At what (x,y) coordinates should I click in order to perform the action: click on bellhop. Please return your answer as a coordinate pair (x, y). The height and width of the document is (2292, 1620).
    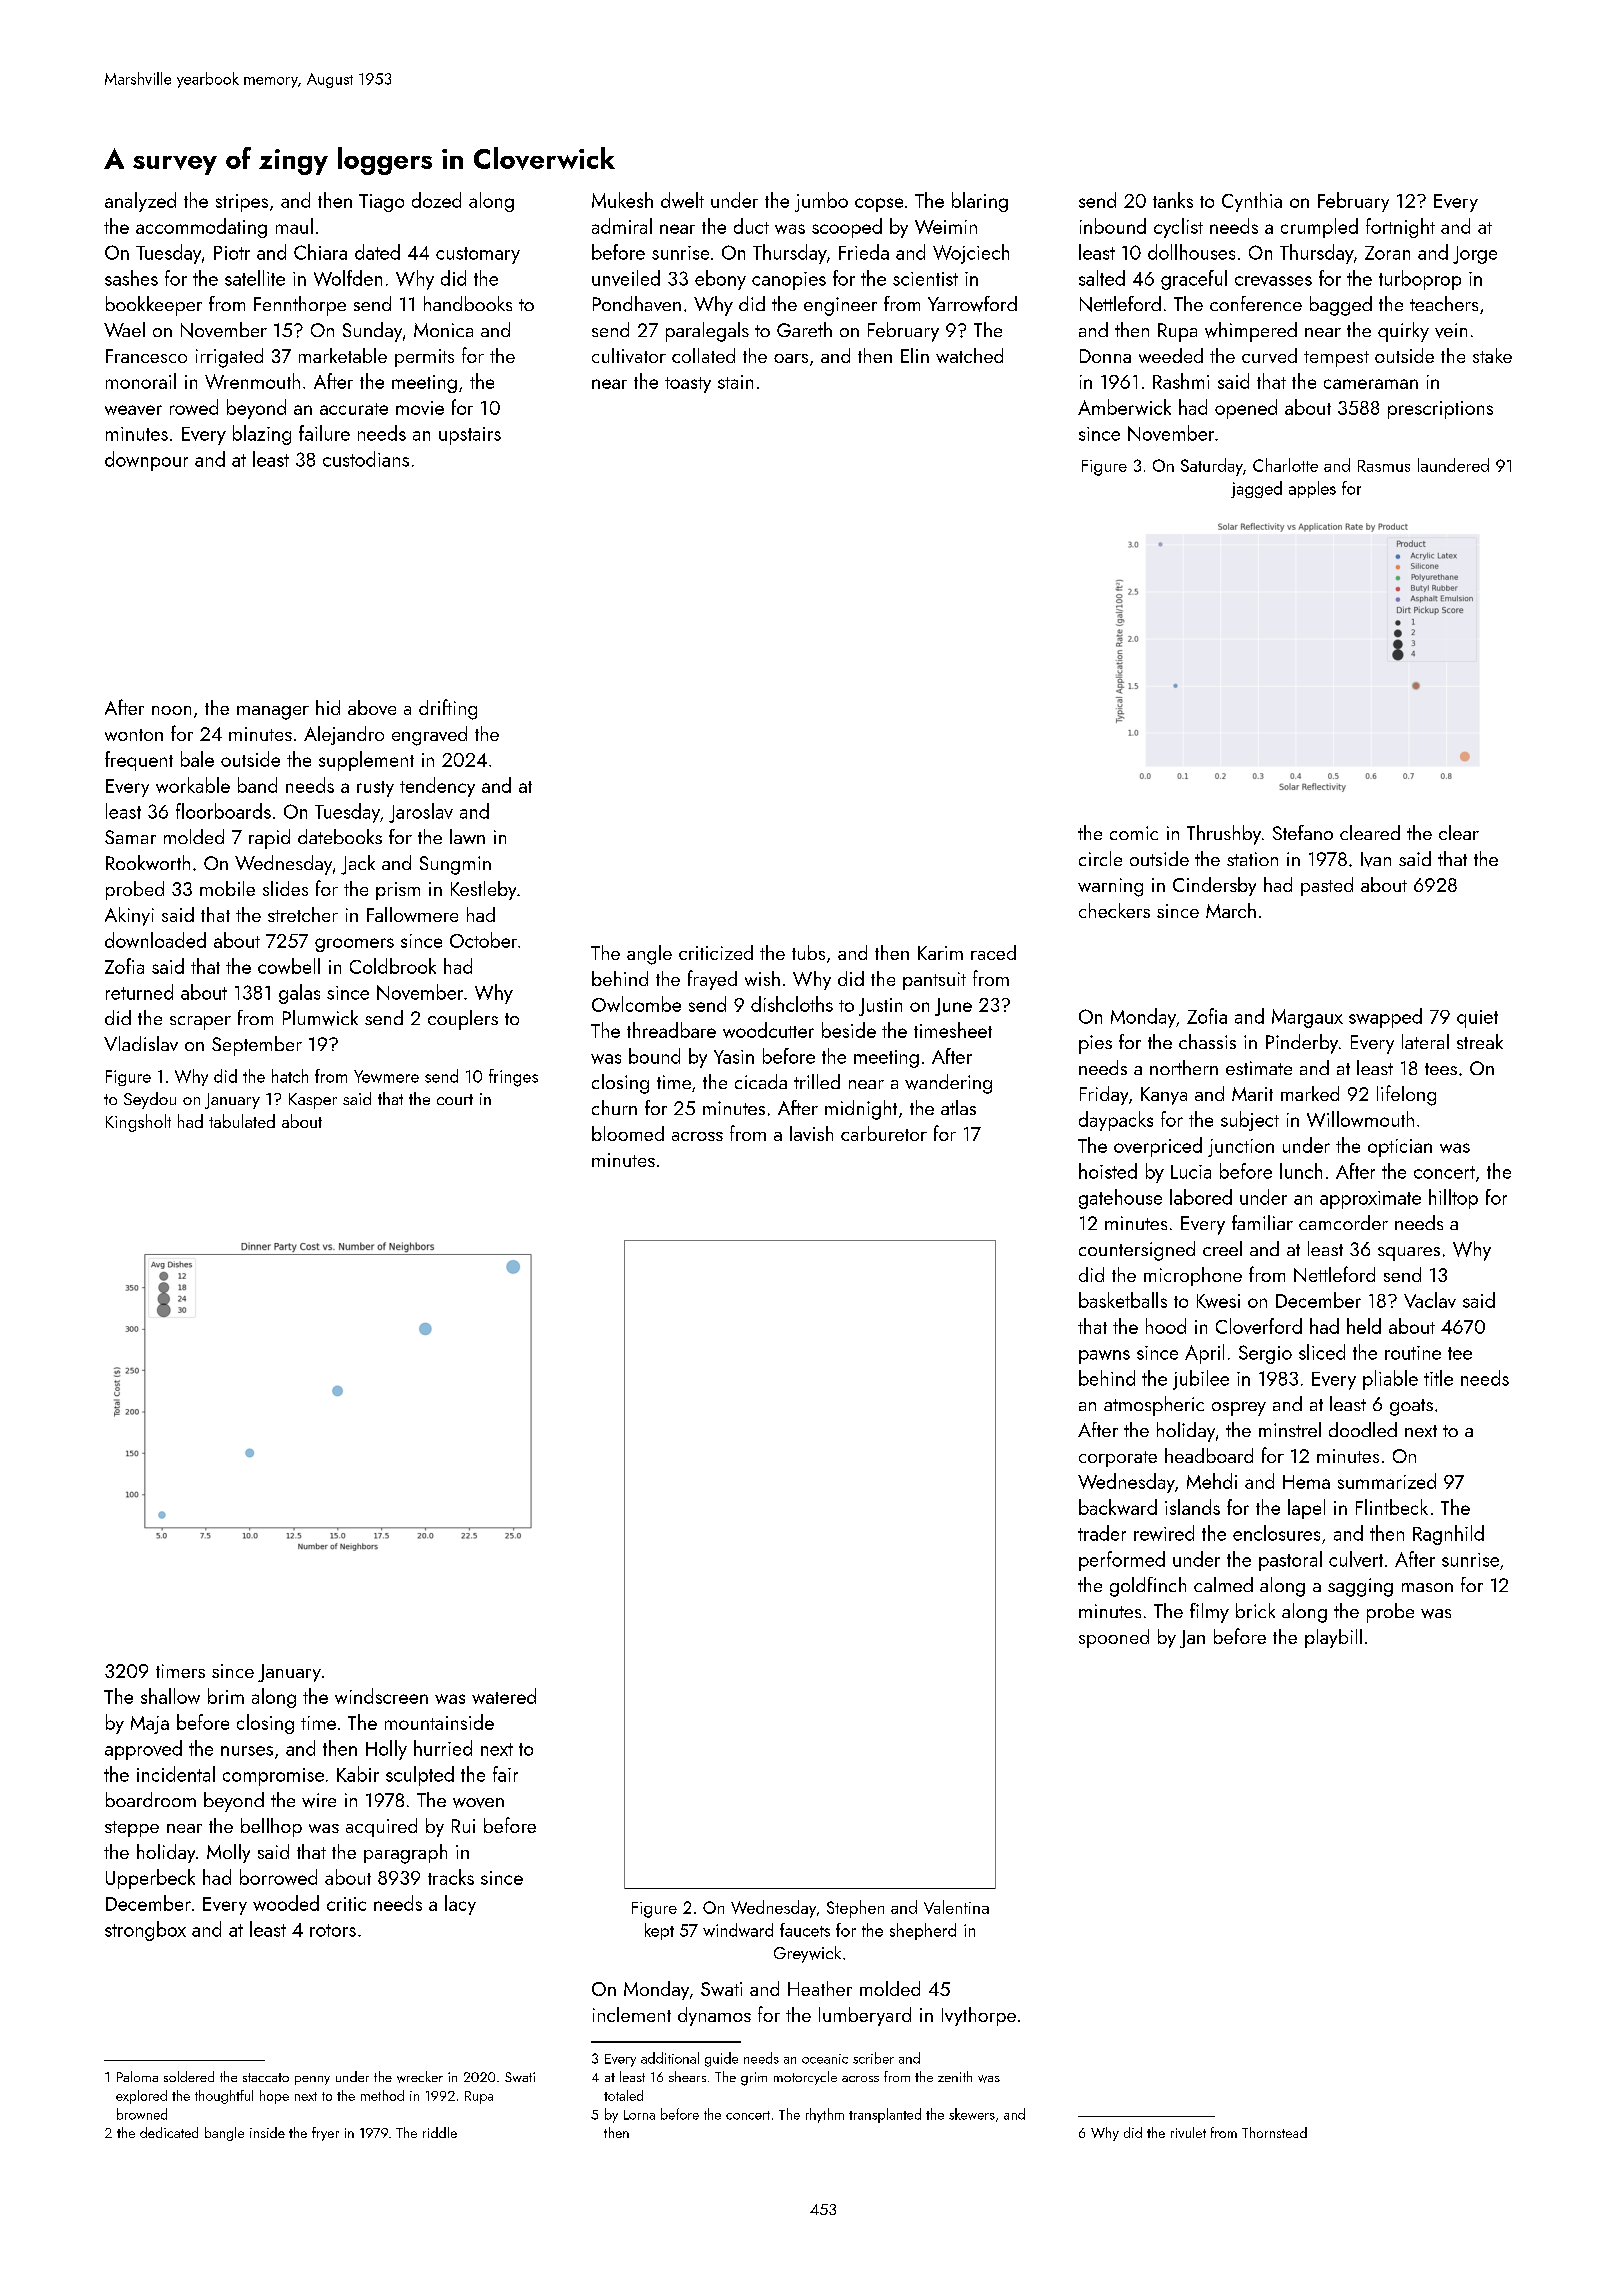
    Looking at the image, I should click on (271, 1827).
